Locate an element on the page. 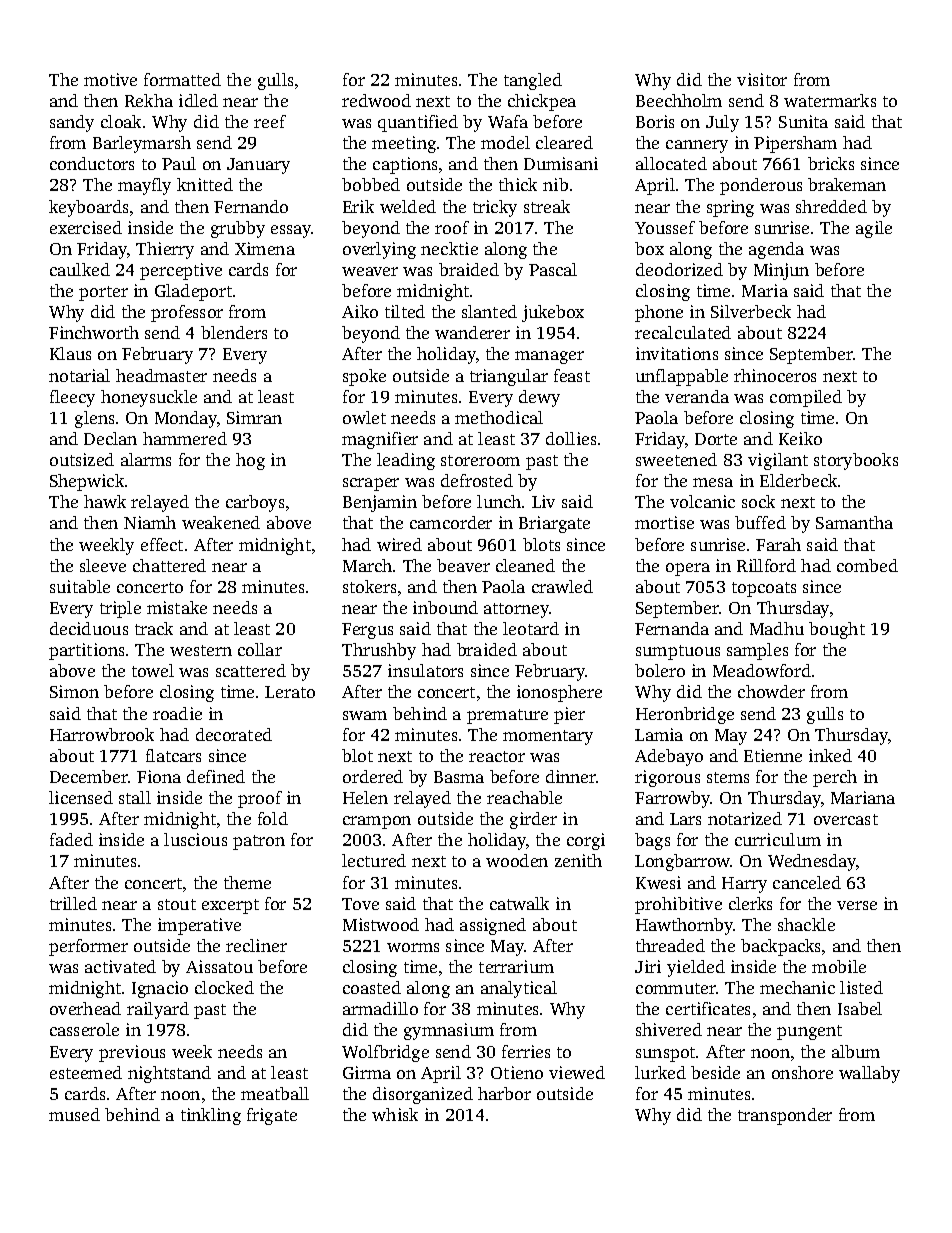  railyard is located at coordinates (158, 1010).
